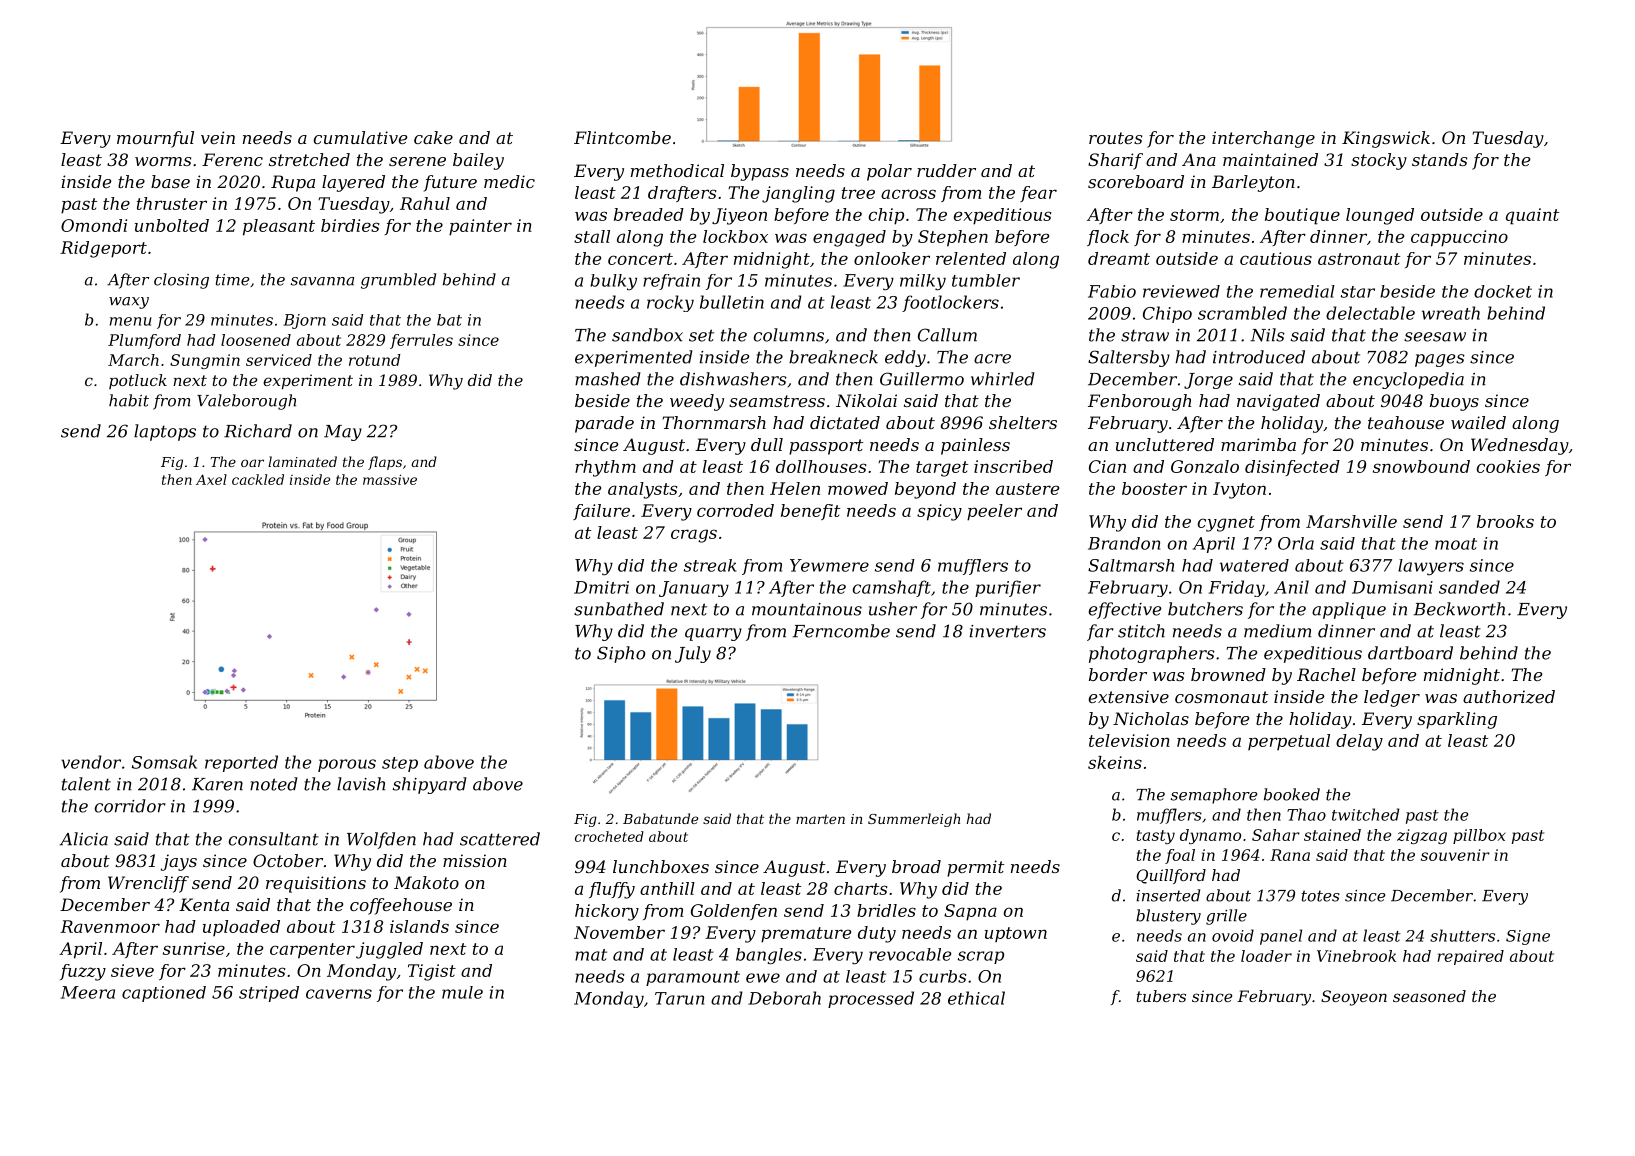 This document has height=1156, width=1635. What do you see at coordinates (360, 137) in the document?
I see `cumulative` at bounding box center [360, 137].
